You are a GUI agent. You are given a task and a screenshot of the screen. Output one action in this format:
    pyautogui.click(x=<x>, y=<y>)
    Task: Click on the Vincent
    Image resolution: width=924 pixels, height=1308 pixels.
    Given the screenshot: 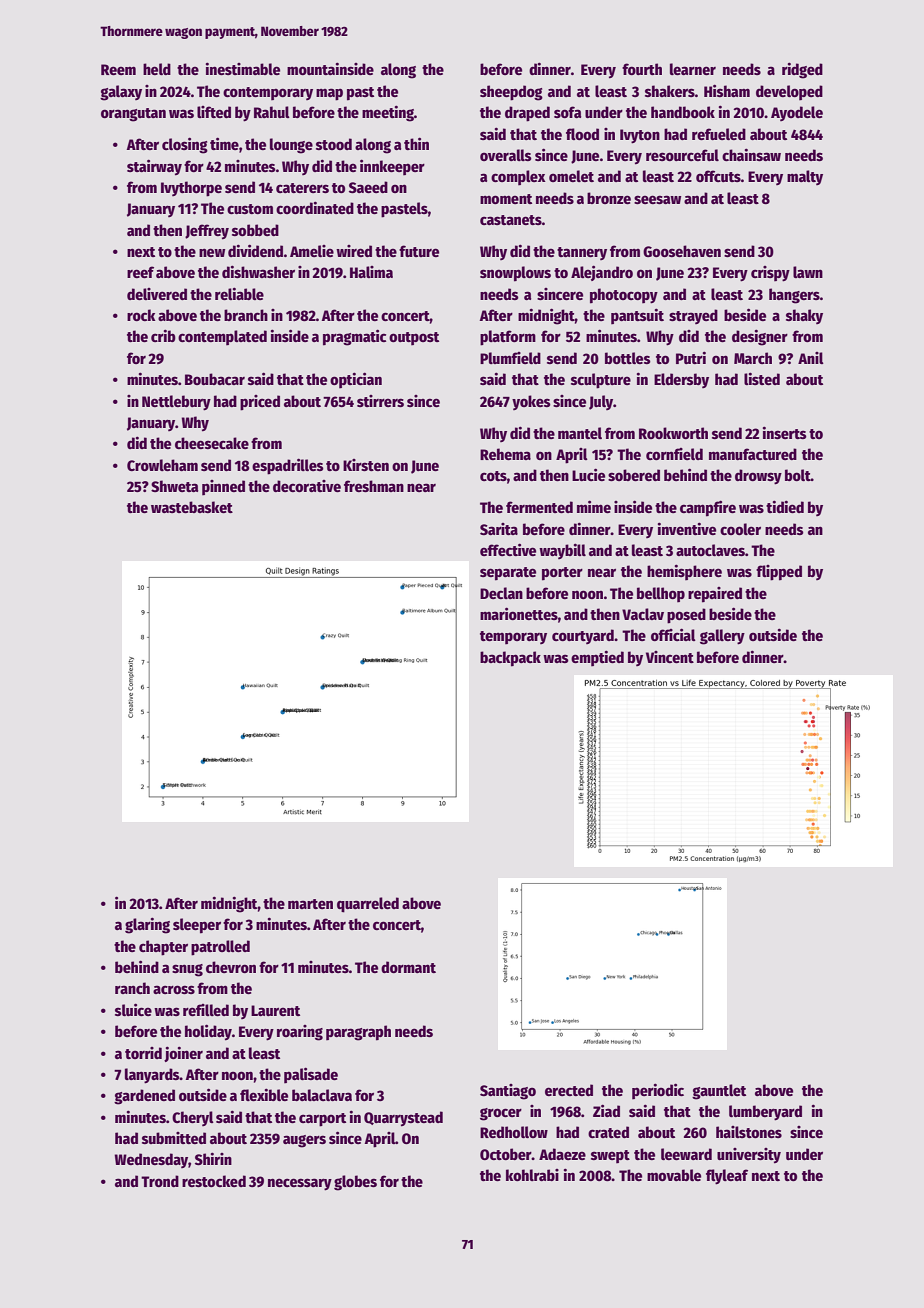 What is the action you would take?
    pyautogui.click(x=670, y=657)
